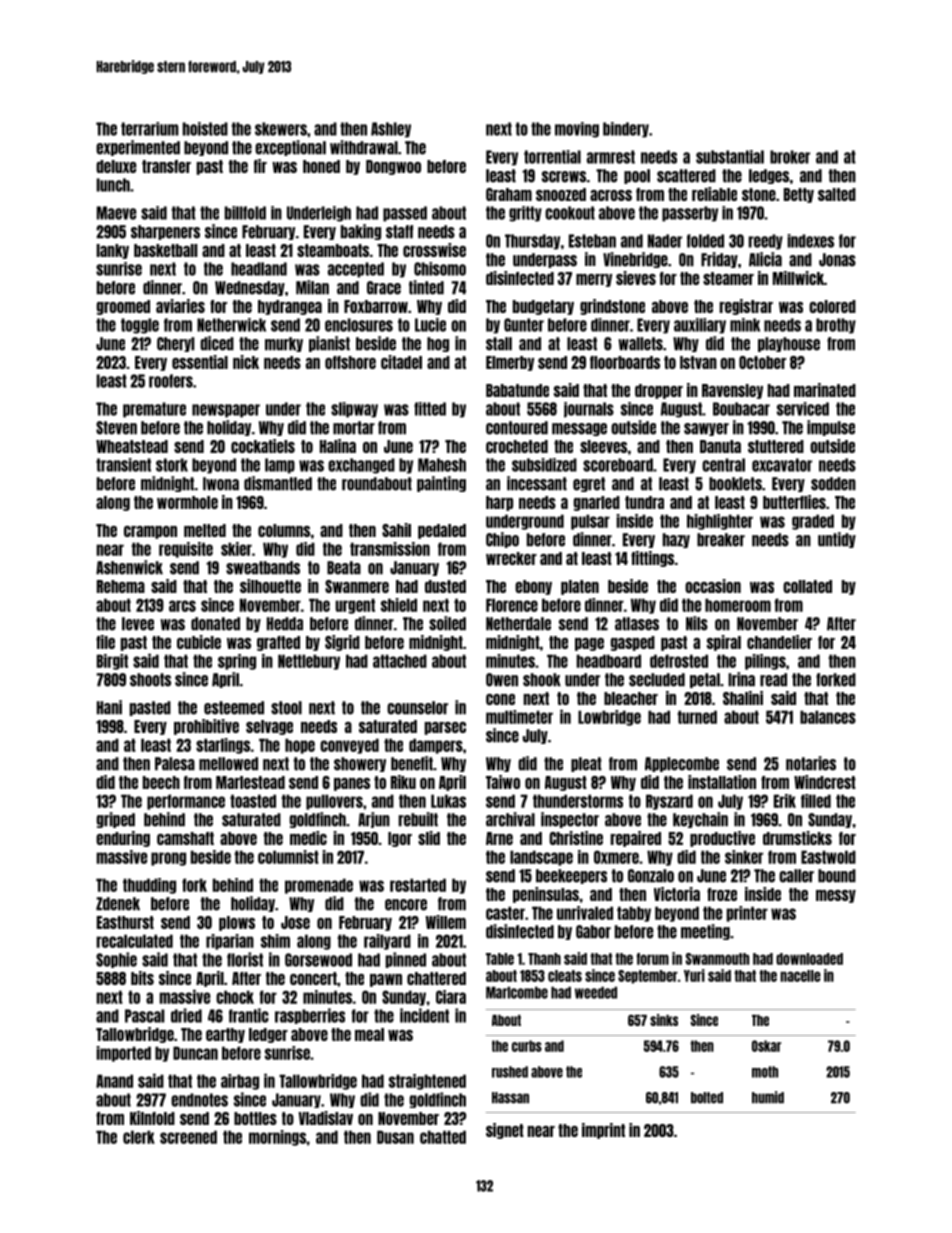  I want to click on imprint, so click(603, 1131).
